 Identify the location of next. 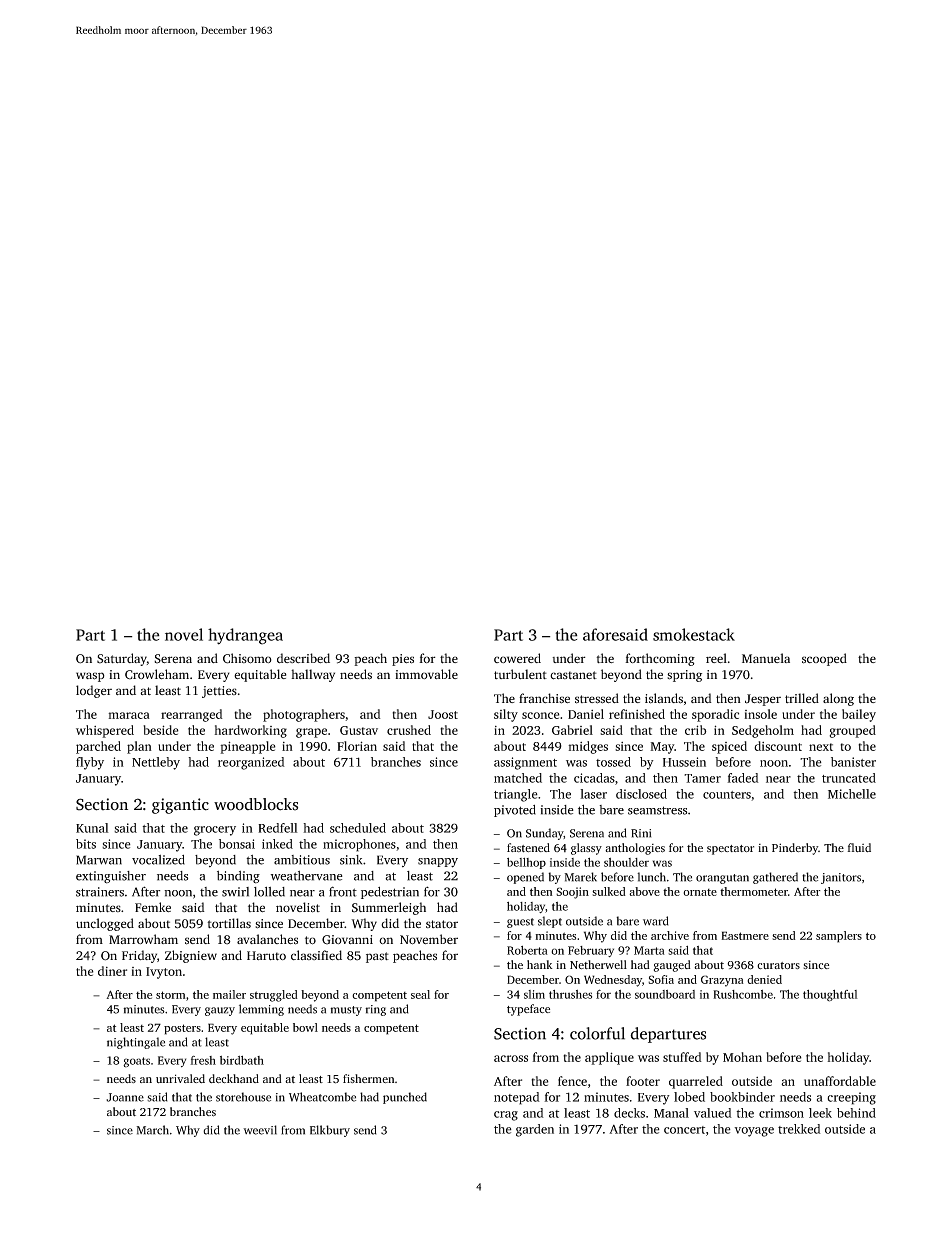
(821, 747).
